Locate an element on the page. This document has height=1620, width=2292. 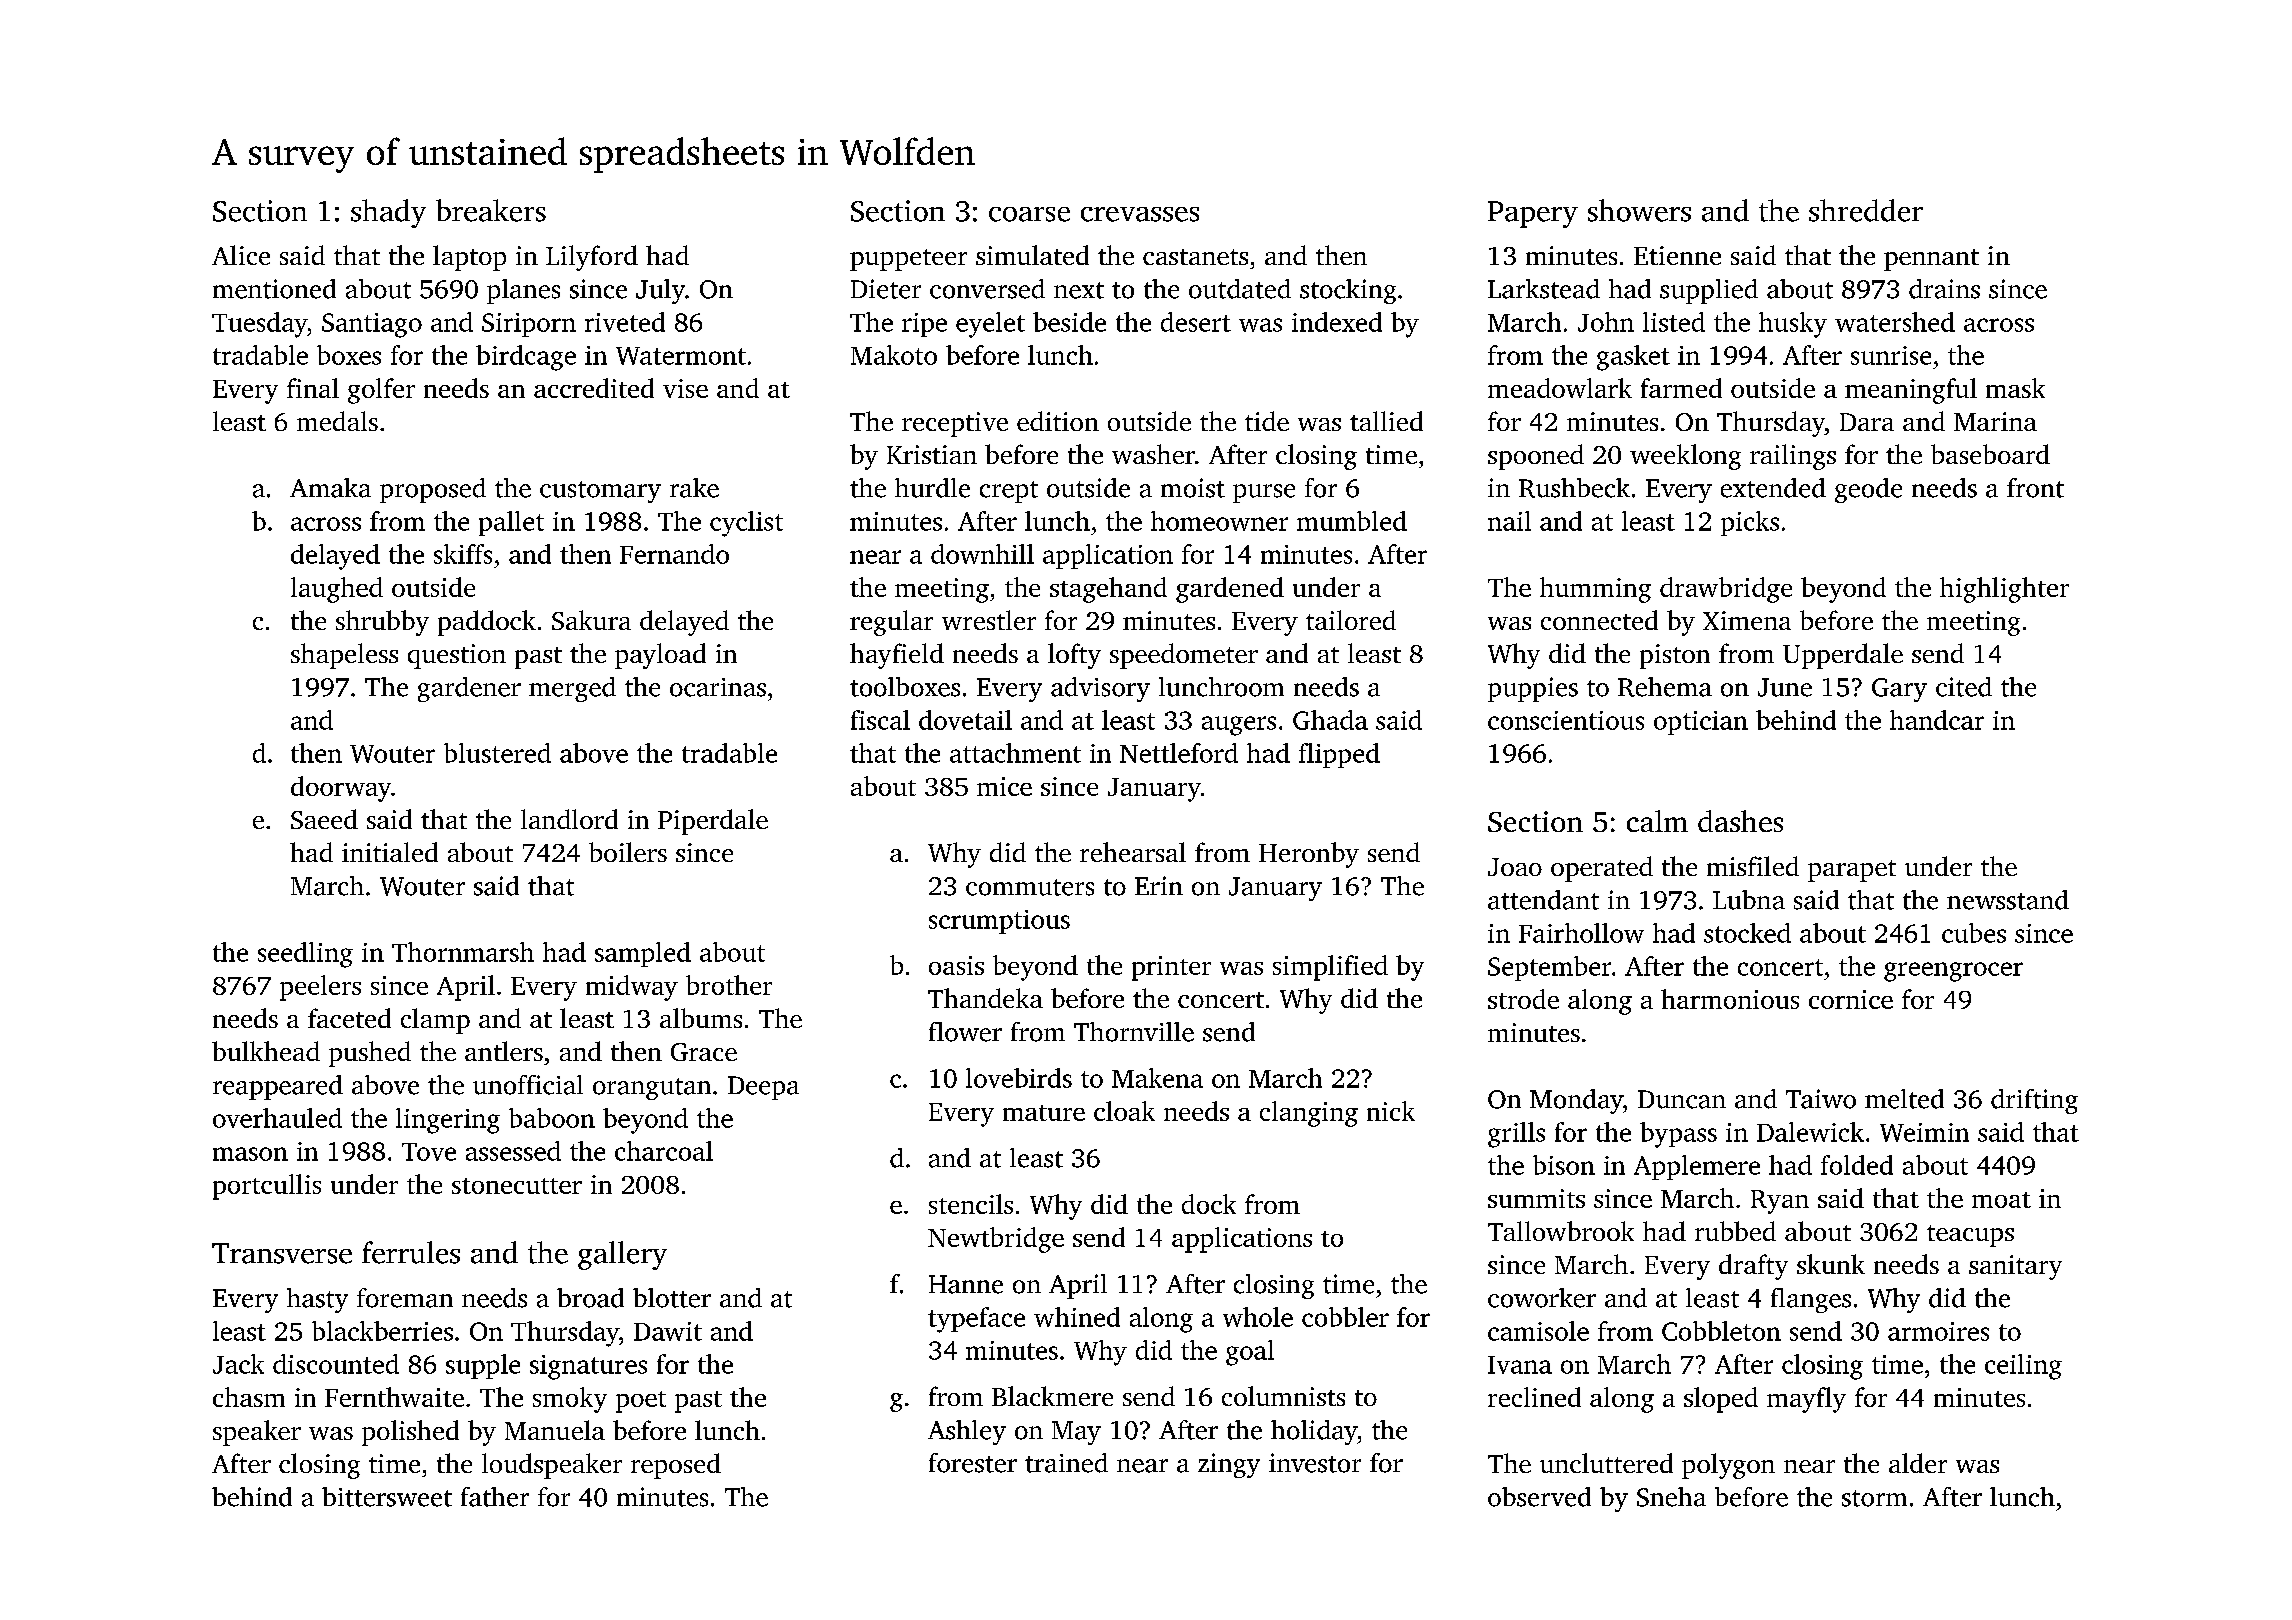
weeklong is located at coordinates (1685, 457).
